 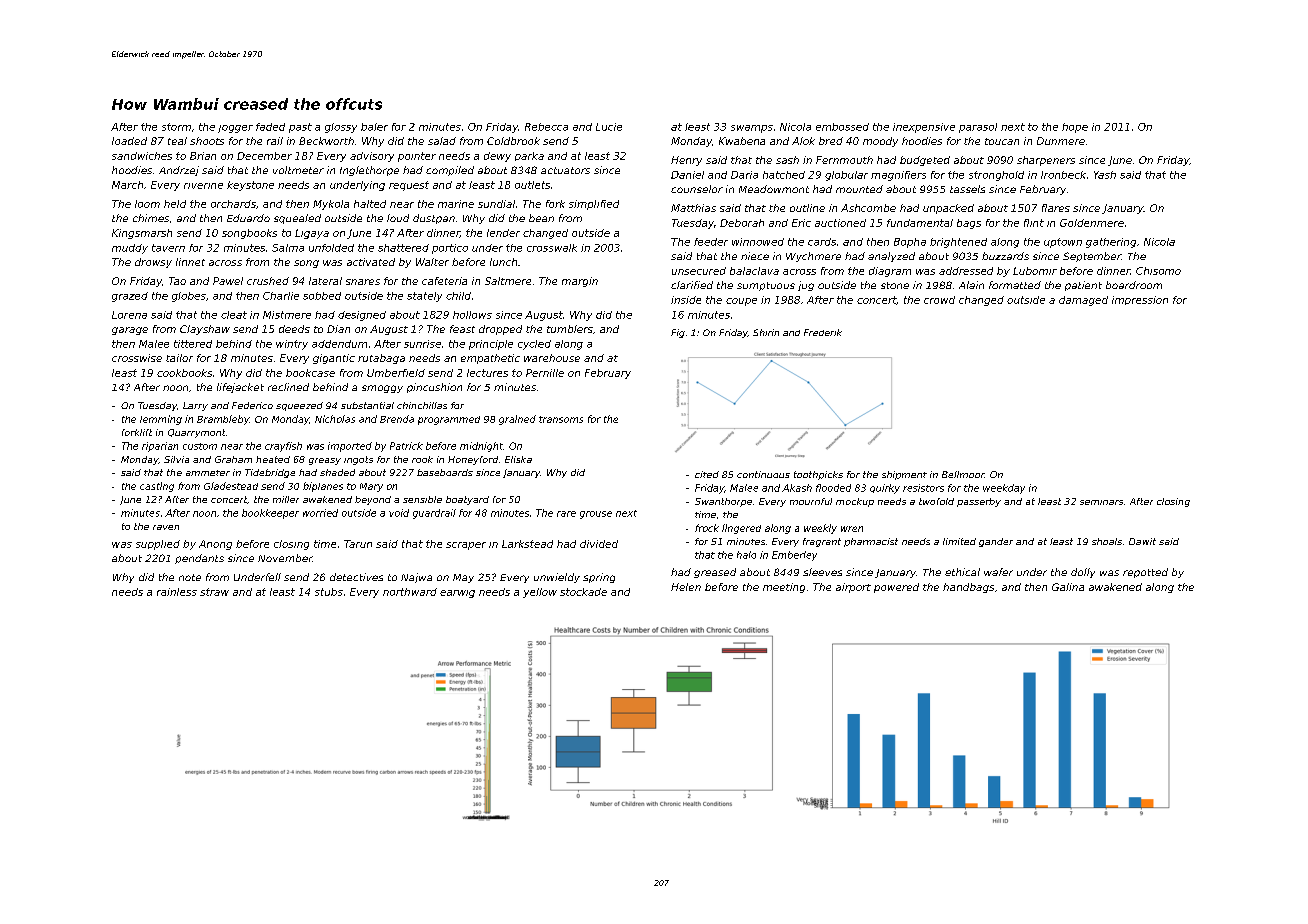 I want to click on sunrise, so click(x=422, y=344).
